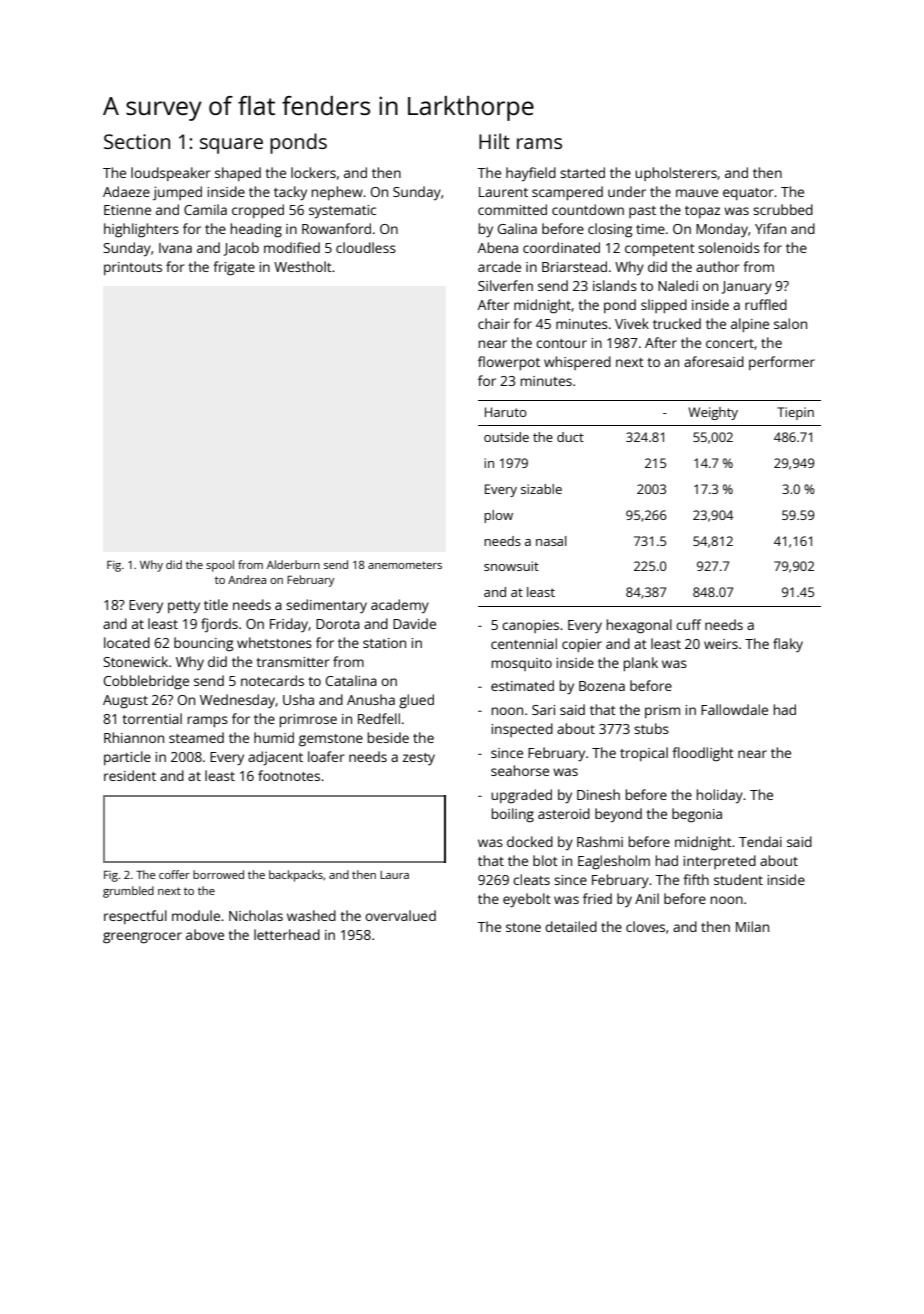  Describe the element at coordinates (220, 566) in the screenshot. I see `spool` at that location.
